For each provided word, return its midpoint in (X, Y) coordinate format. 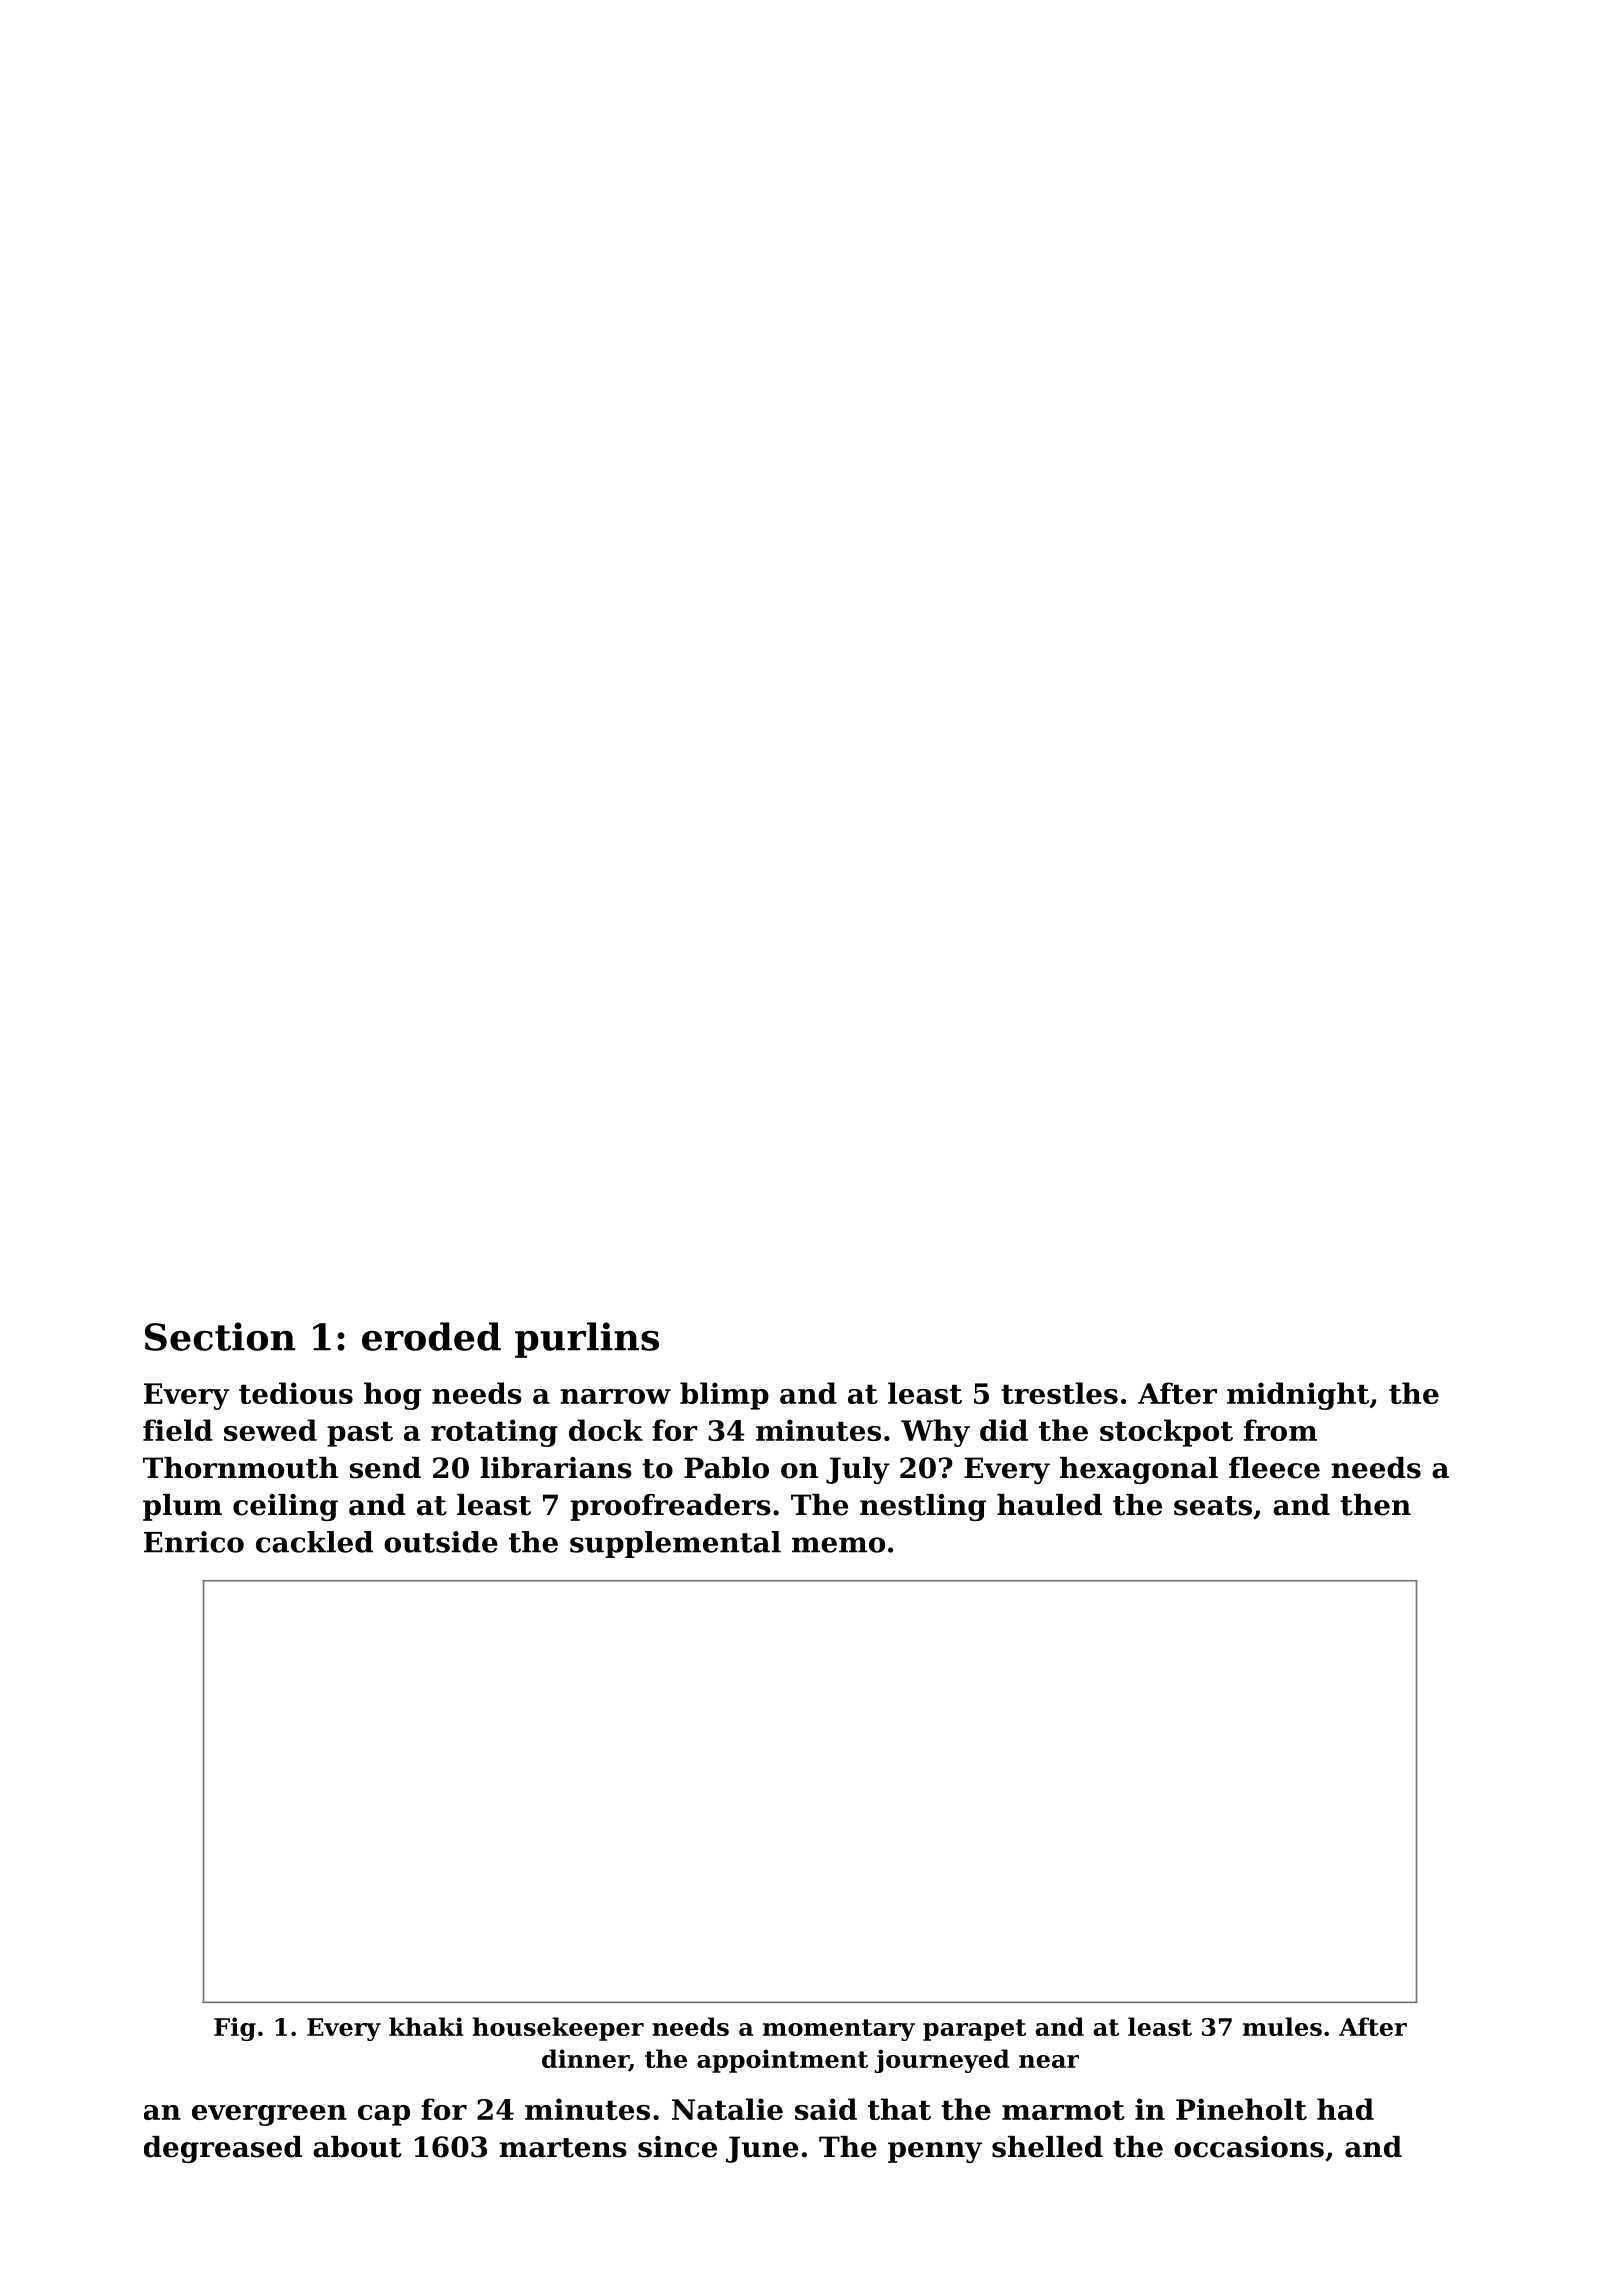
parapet (974, 2030)
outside (441, 1542)
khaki (426, 2026)
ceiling (285, 1507)
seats (1213, 1506)
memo (838, 1545)
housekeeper (558, 2029)
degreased (223, 2149)
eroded (431, 1336)
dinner (585, 2059)
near (1049, 2061)
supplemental (675, 1544)
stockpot (1166, 1433)
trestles (1059, 1393)
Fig (235, 2029)
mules (1282, 2026)
